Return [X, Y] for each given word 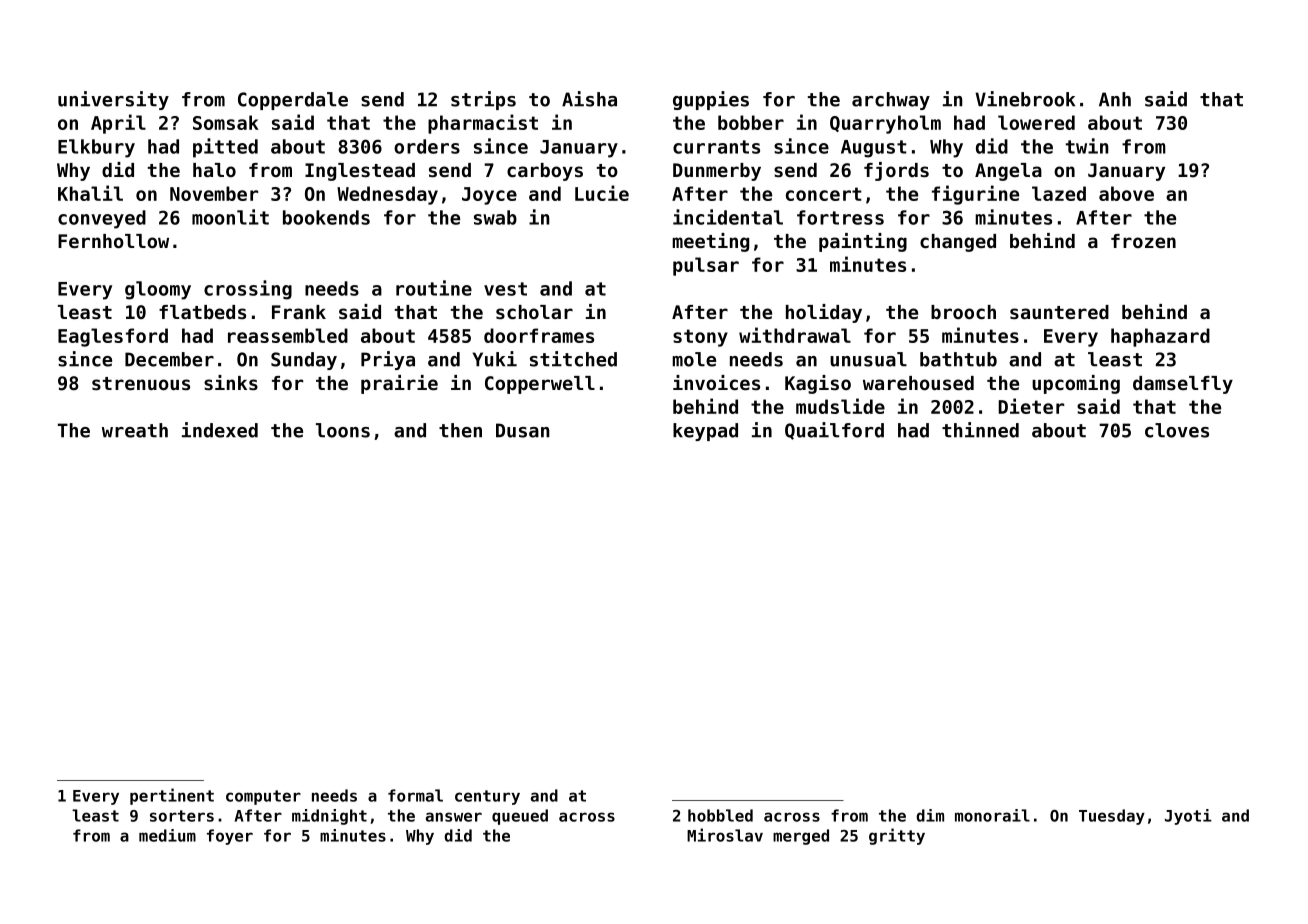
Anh [1115, 99]
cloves [1177, 430]
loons [343, 430]
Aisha [589, 99]
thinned [980, 430]
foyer [230, 837]
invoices [716, 382]
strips [483, 100]
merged [801, 837]
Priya [388, 360]
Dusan [523, 430]
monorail [992, 815]
